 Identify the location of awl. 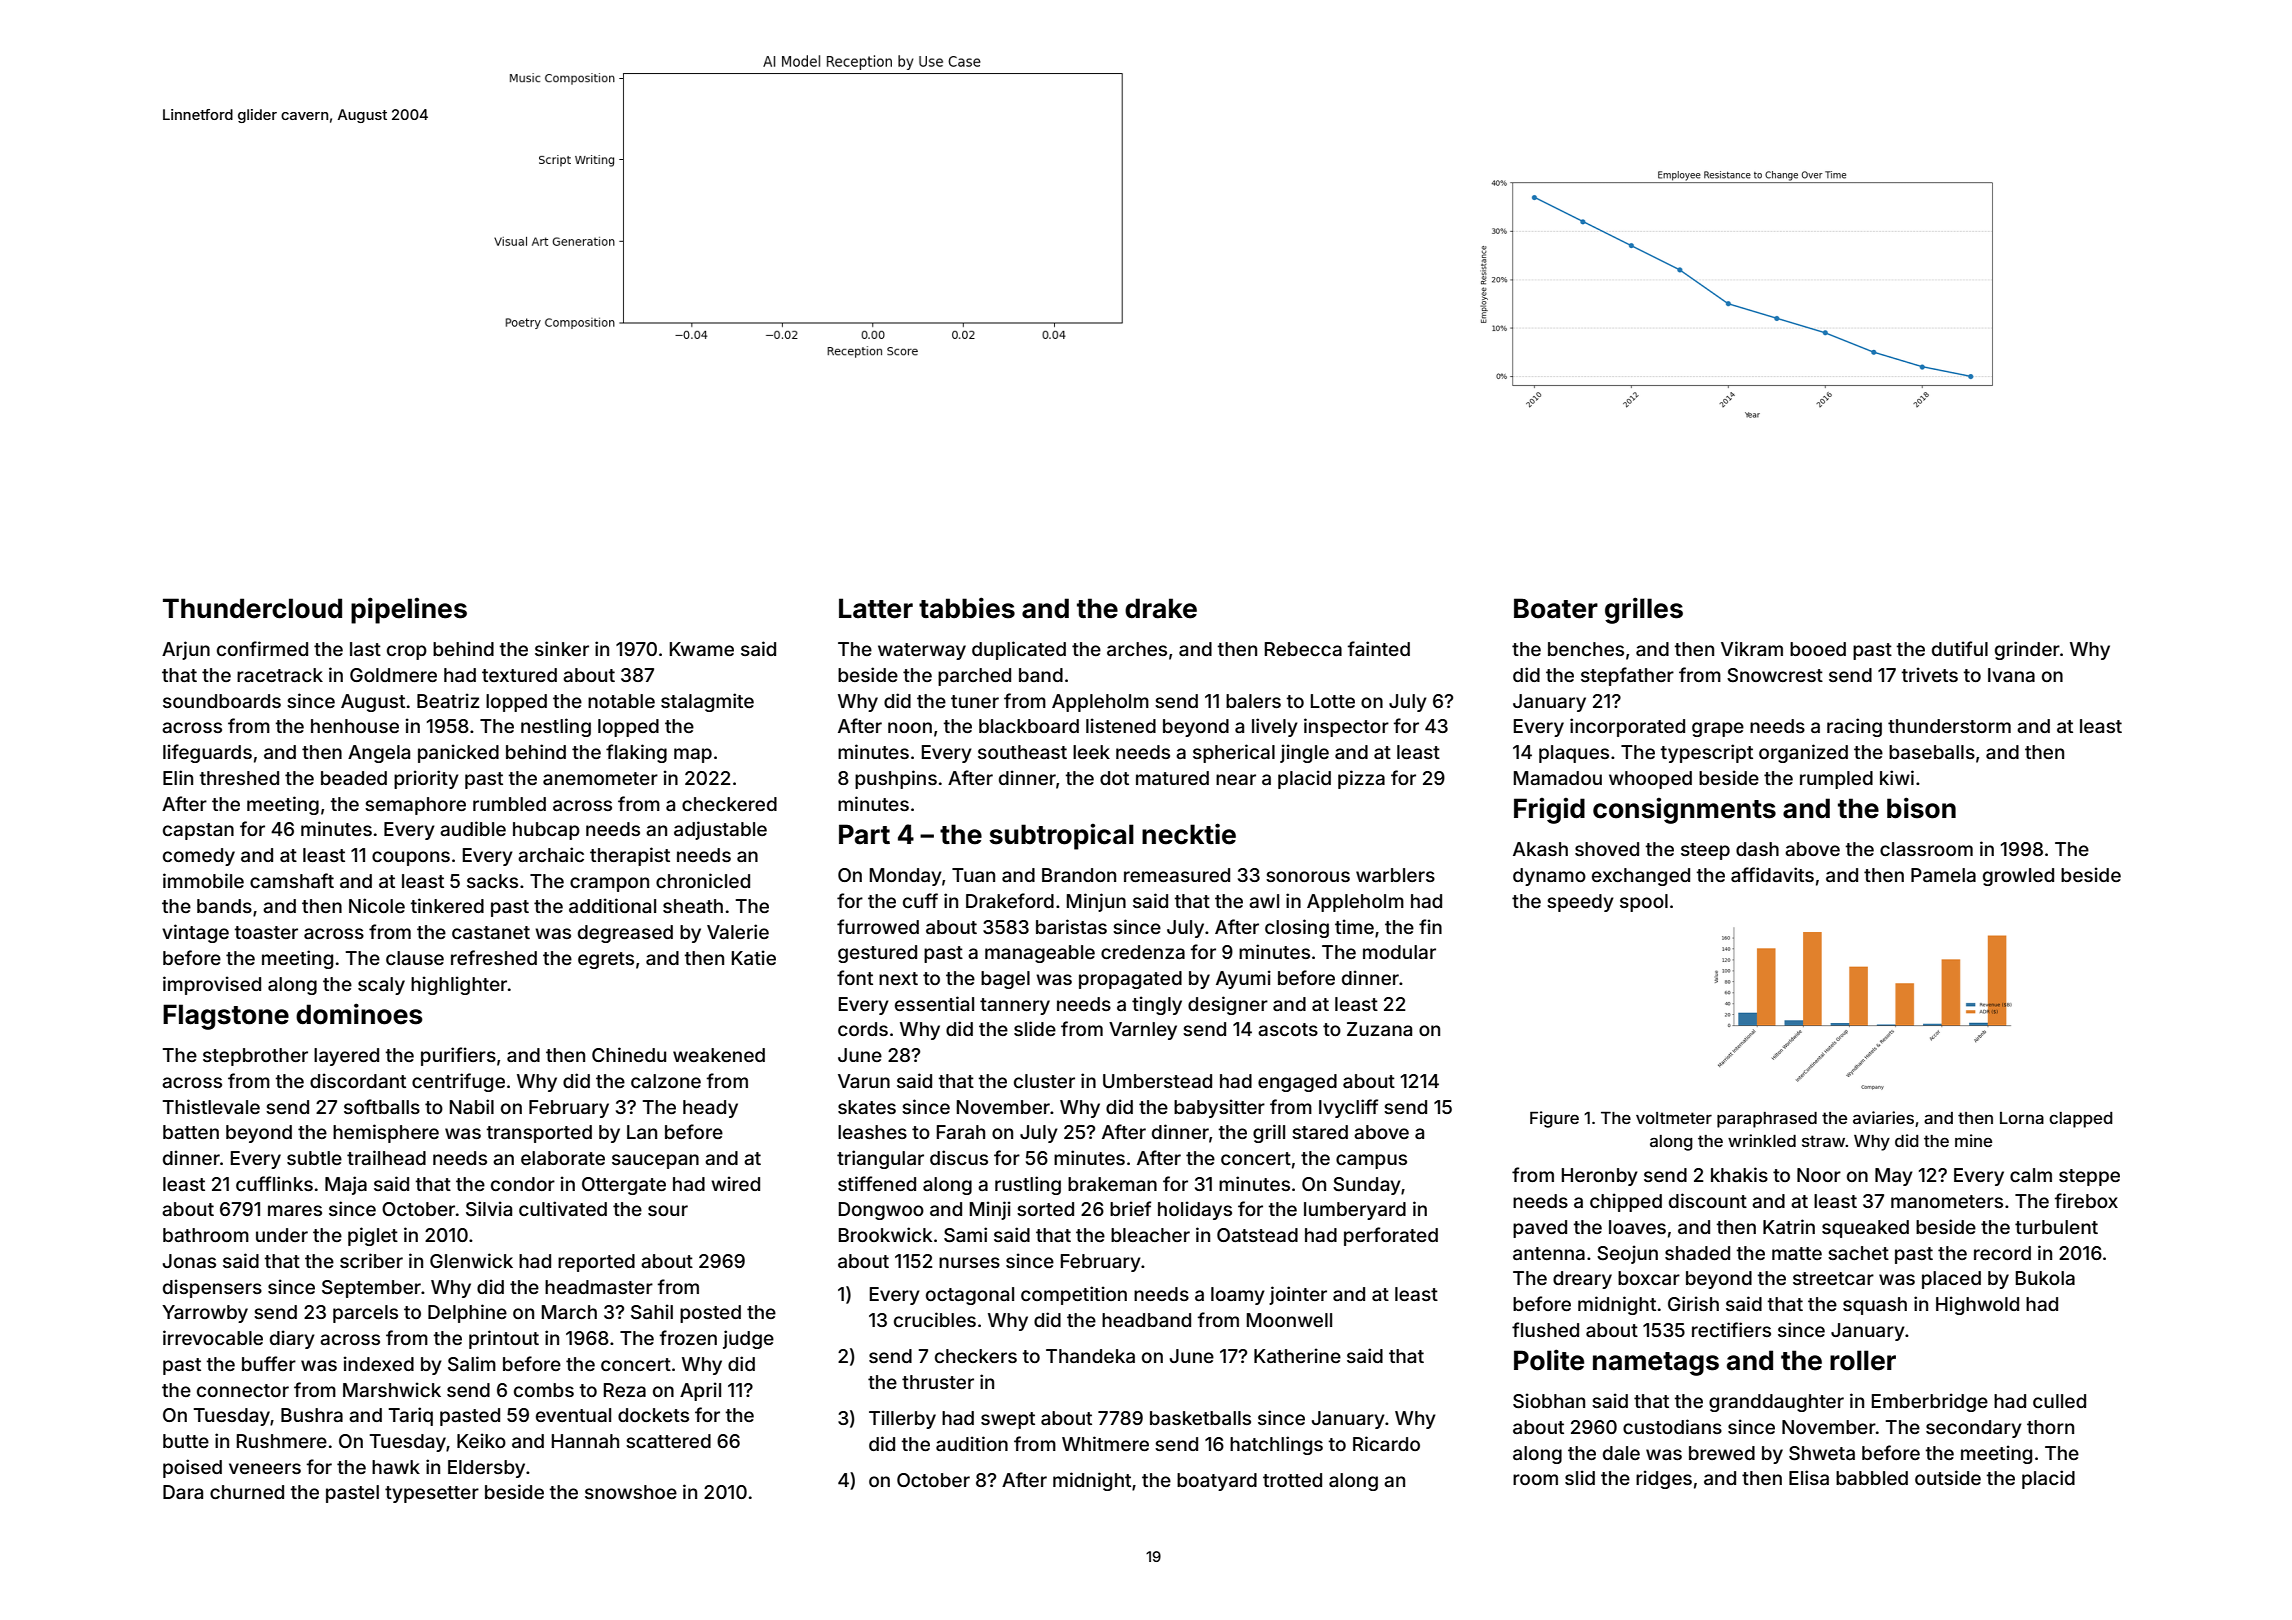
(1264, 901).
